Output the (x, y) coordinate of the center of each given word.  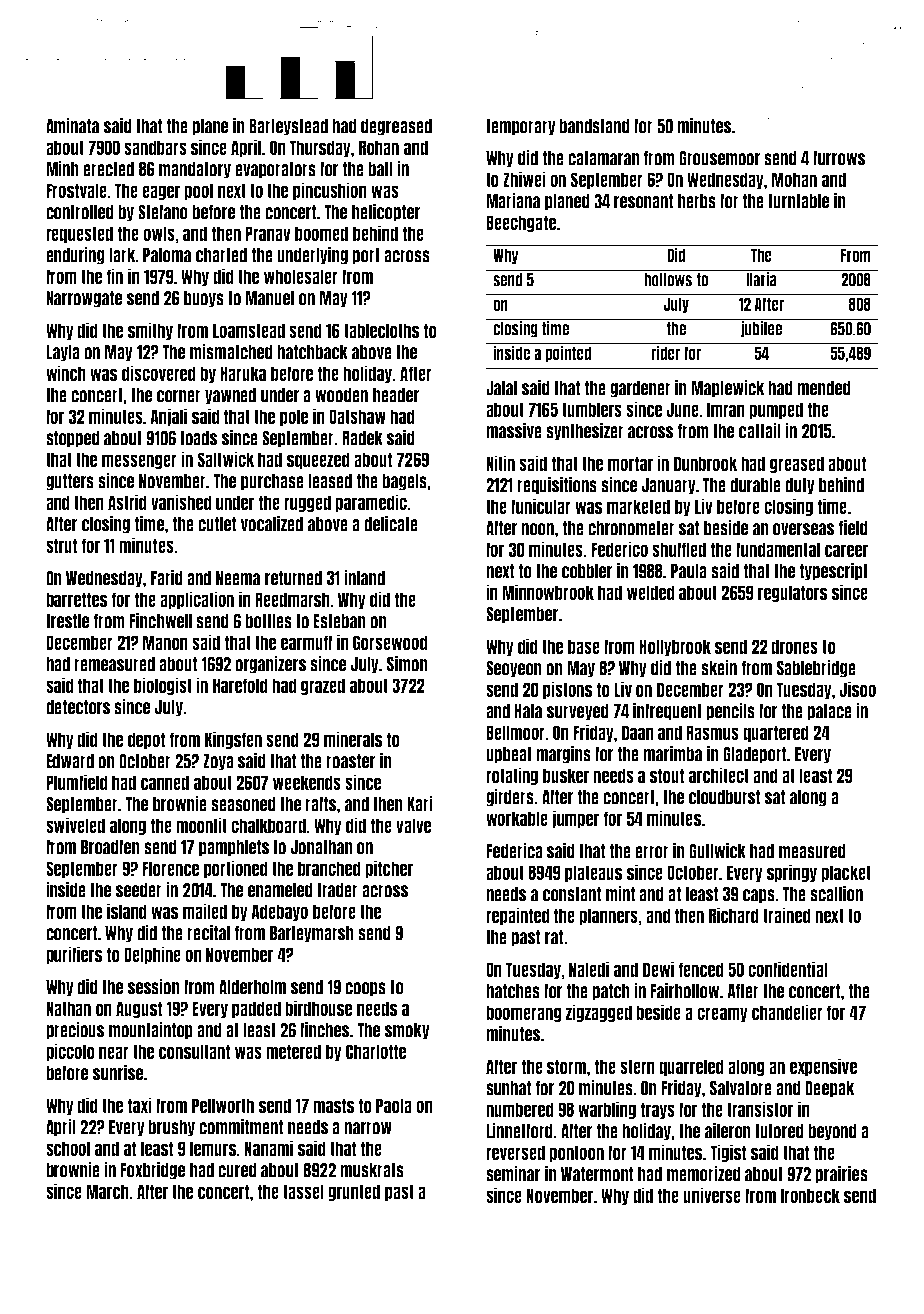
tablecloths (381, 330)
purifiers (74, 955)
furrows (839, 158)
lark (122, 255)
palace (829, 712)
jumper (575, 819)
